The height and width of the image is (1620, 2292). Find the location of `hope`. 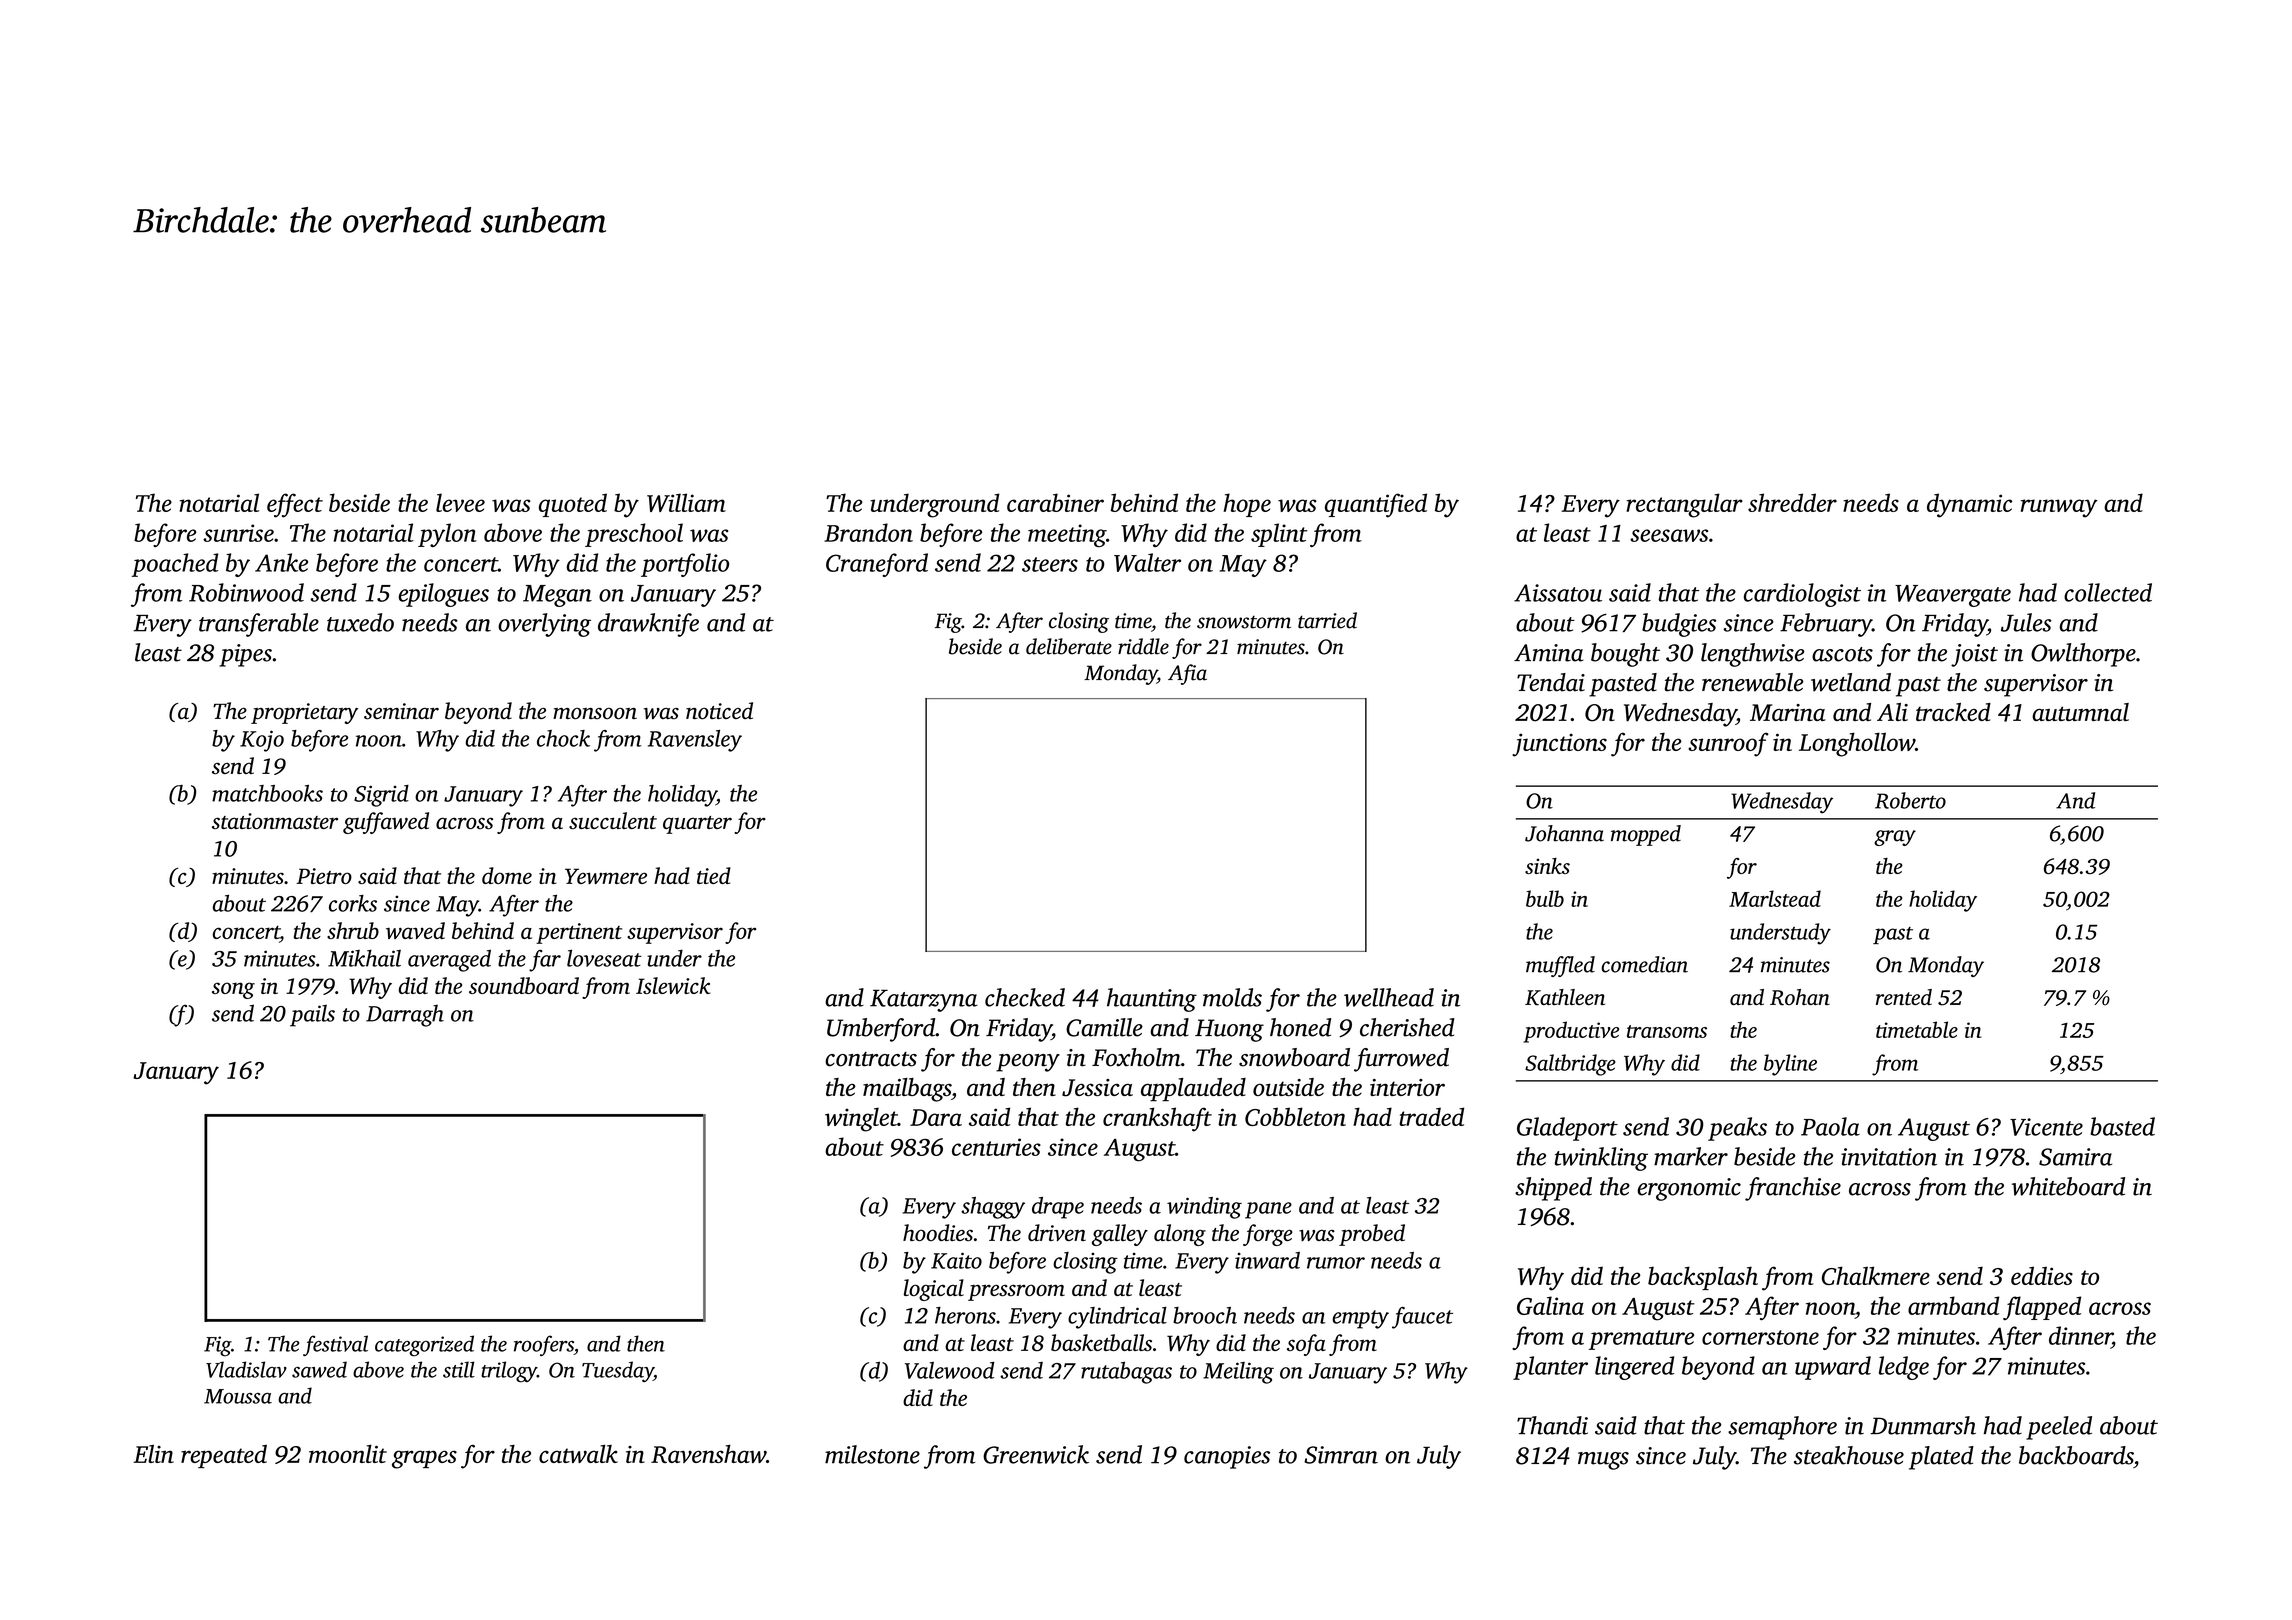

hope is located at coordinates (1247, 505).
